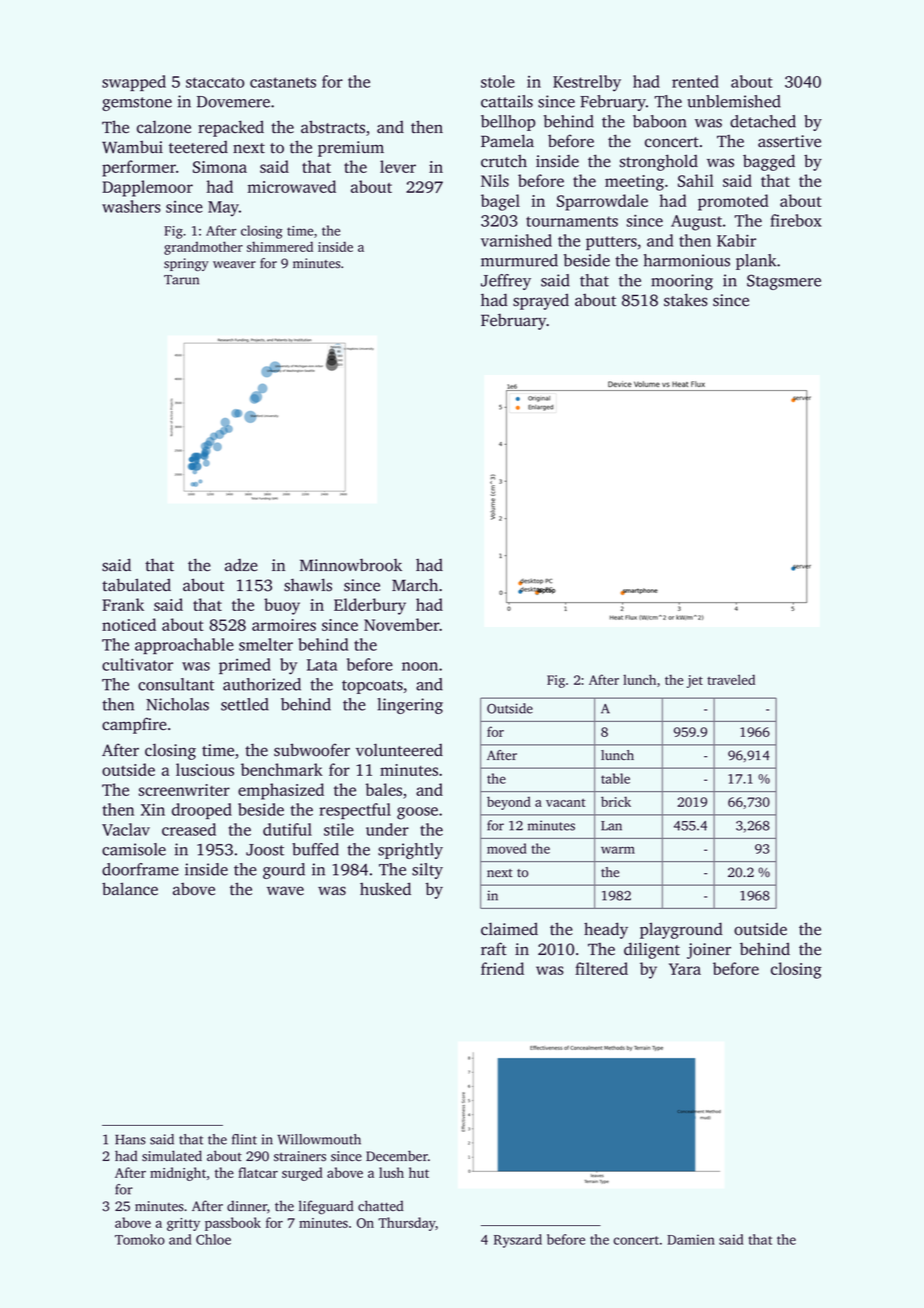  Describe the element at coordinates (615, 778) in the screenshot. I see `table` at that location.
